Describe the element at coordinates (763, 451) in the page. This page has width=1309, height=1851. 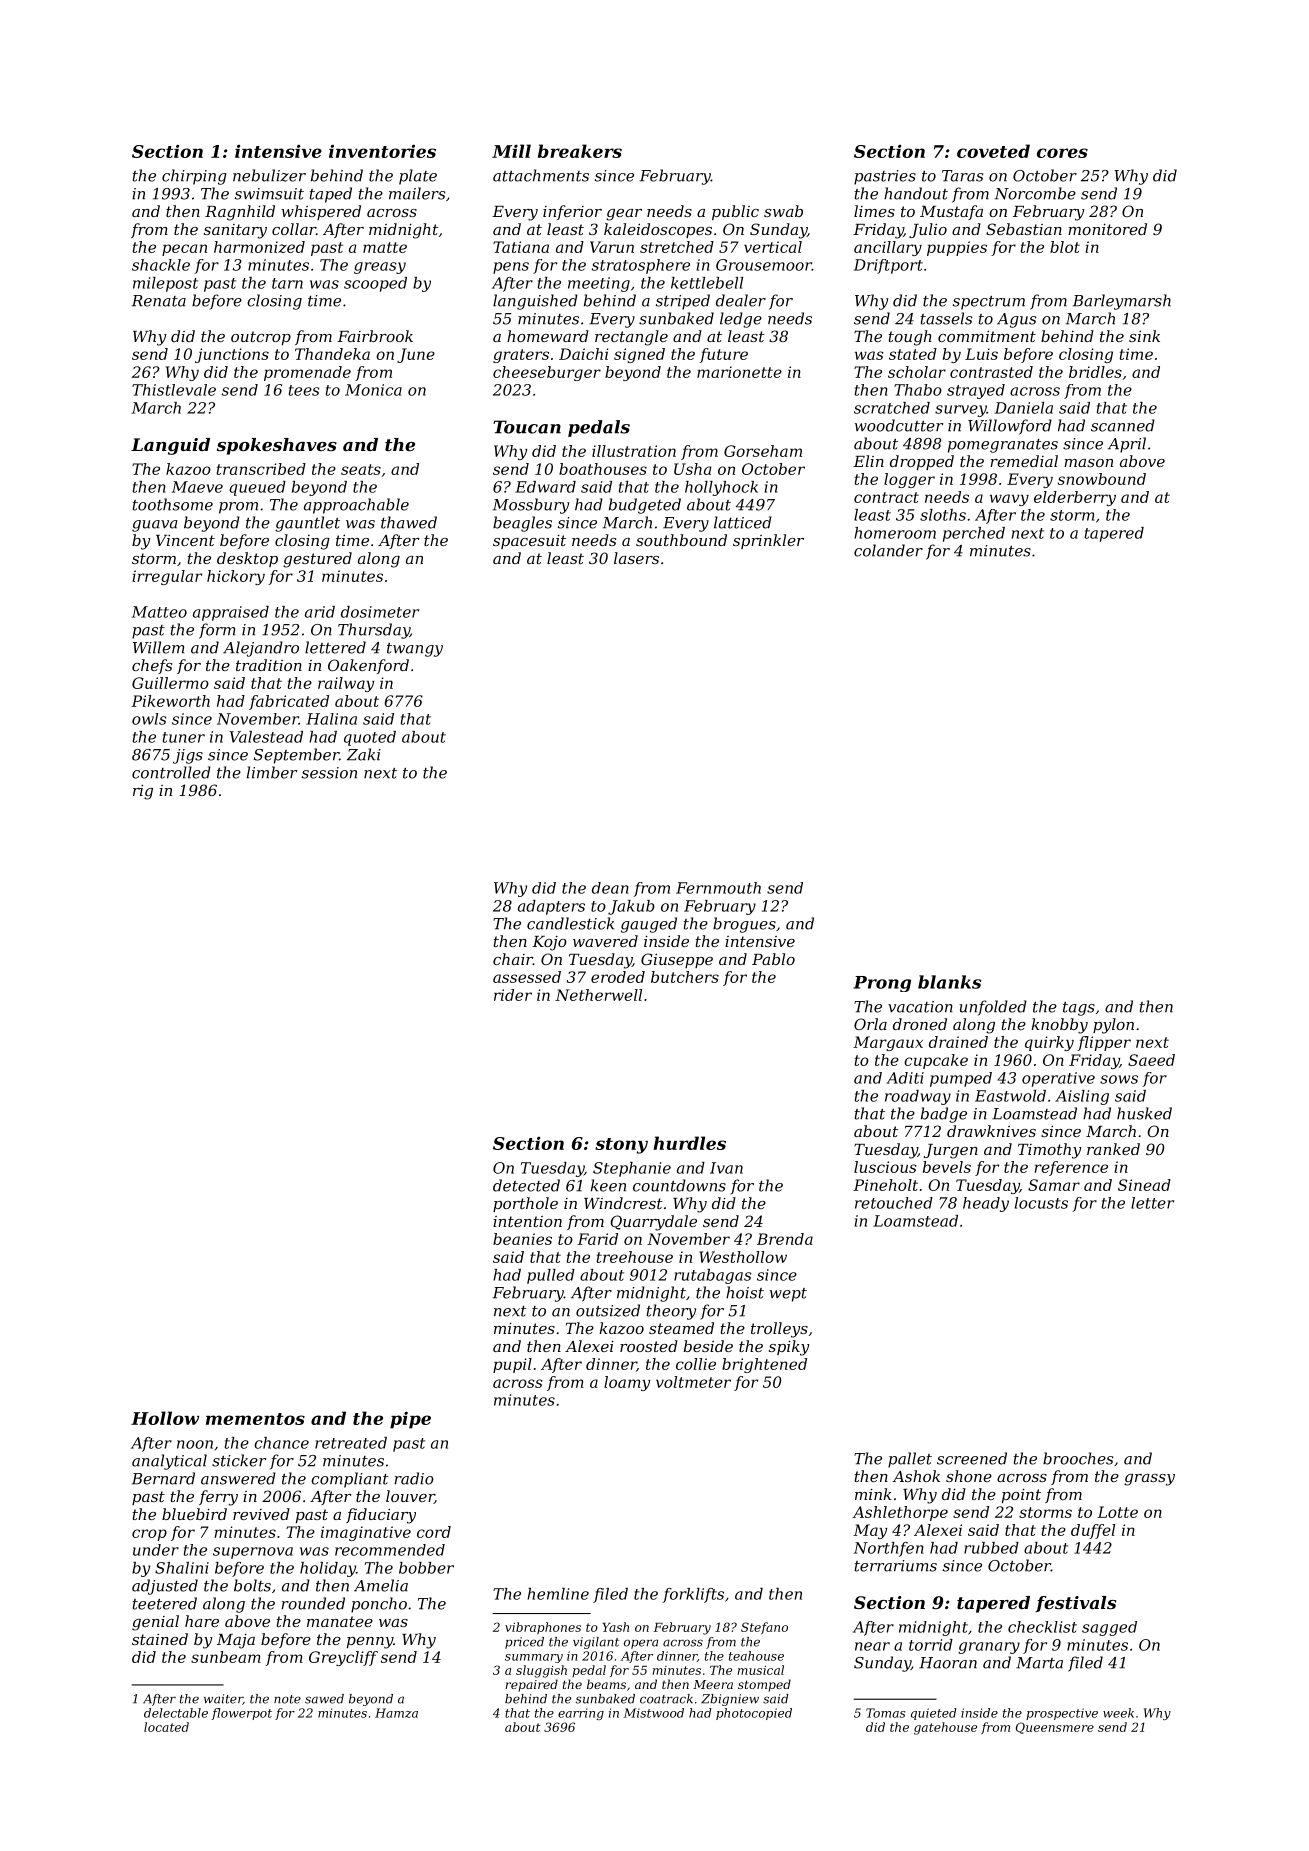
I see `Gorseham` at that location.
